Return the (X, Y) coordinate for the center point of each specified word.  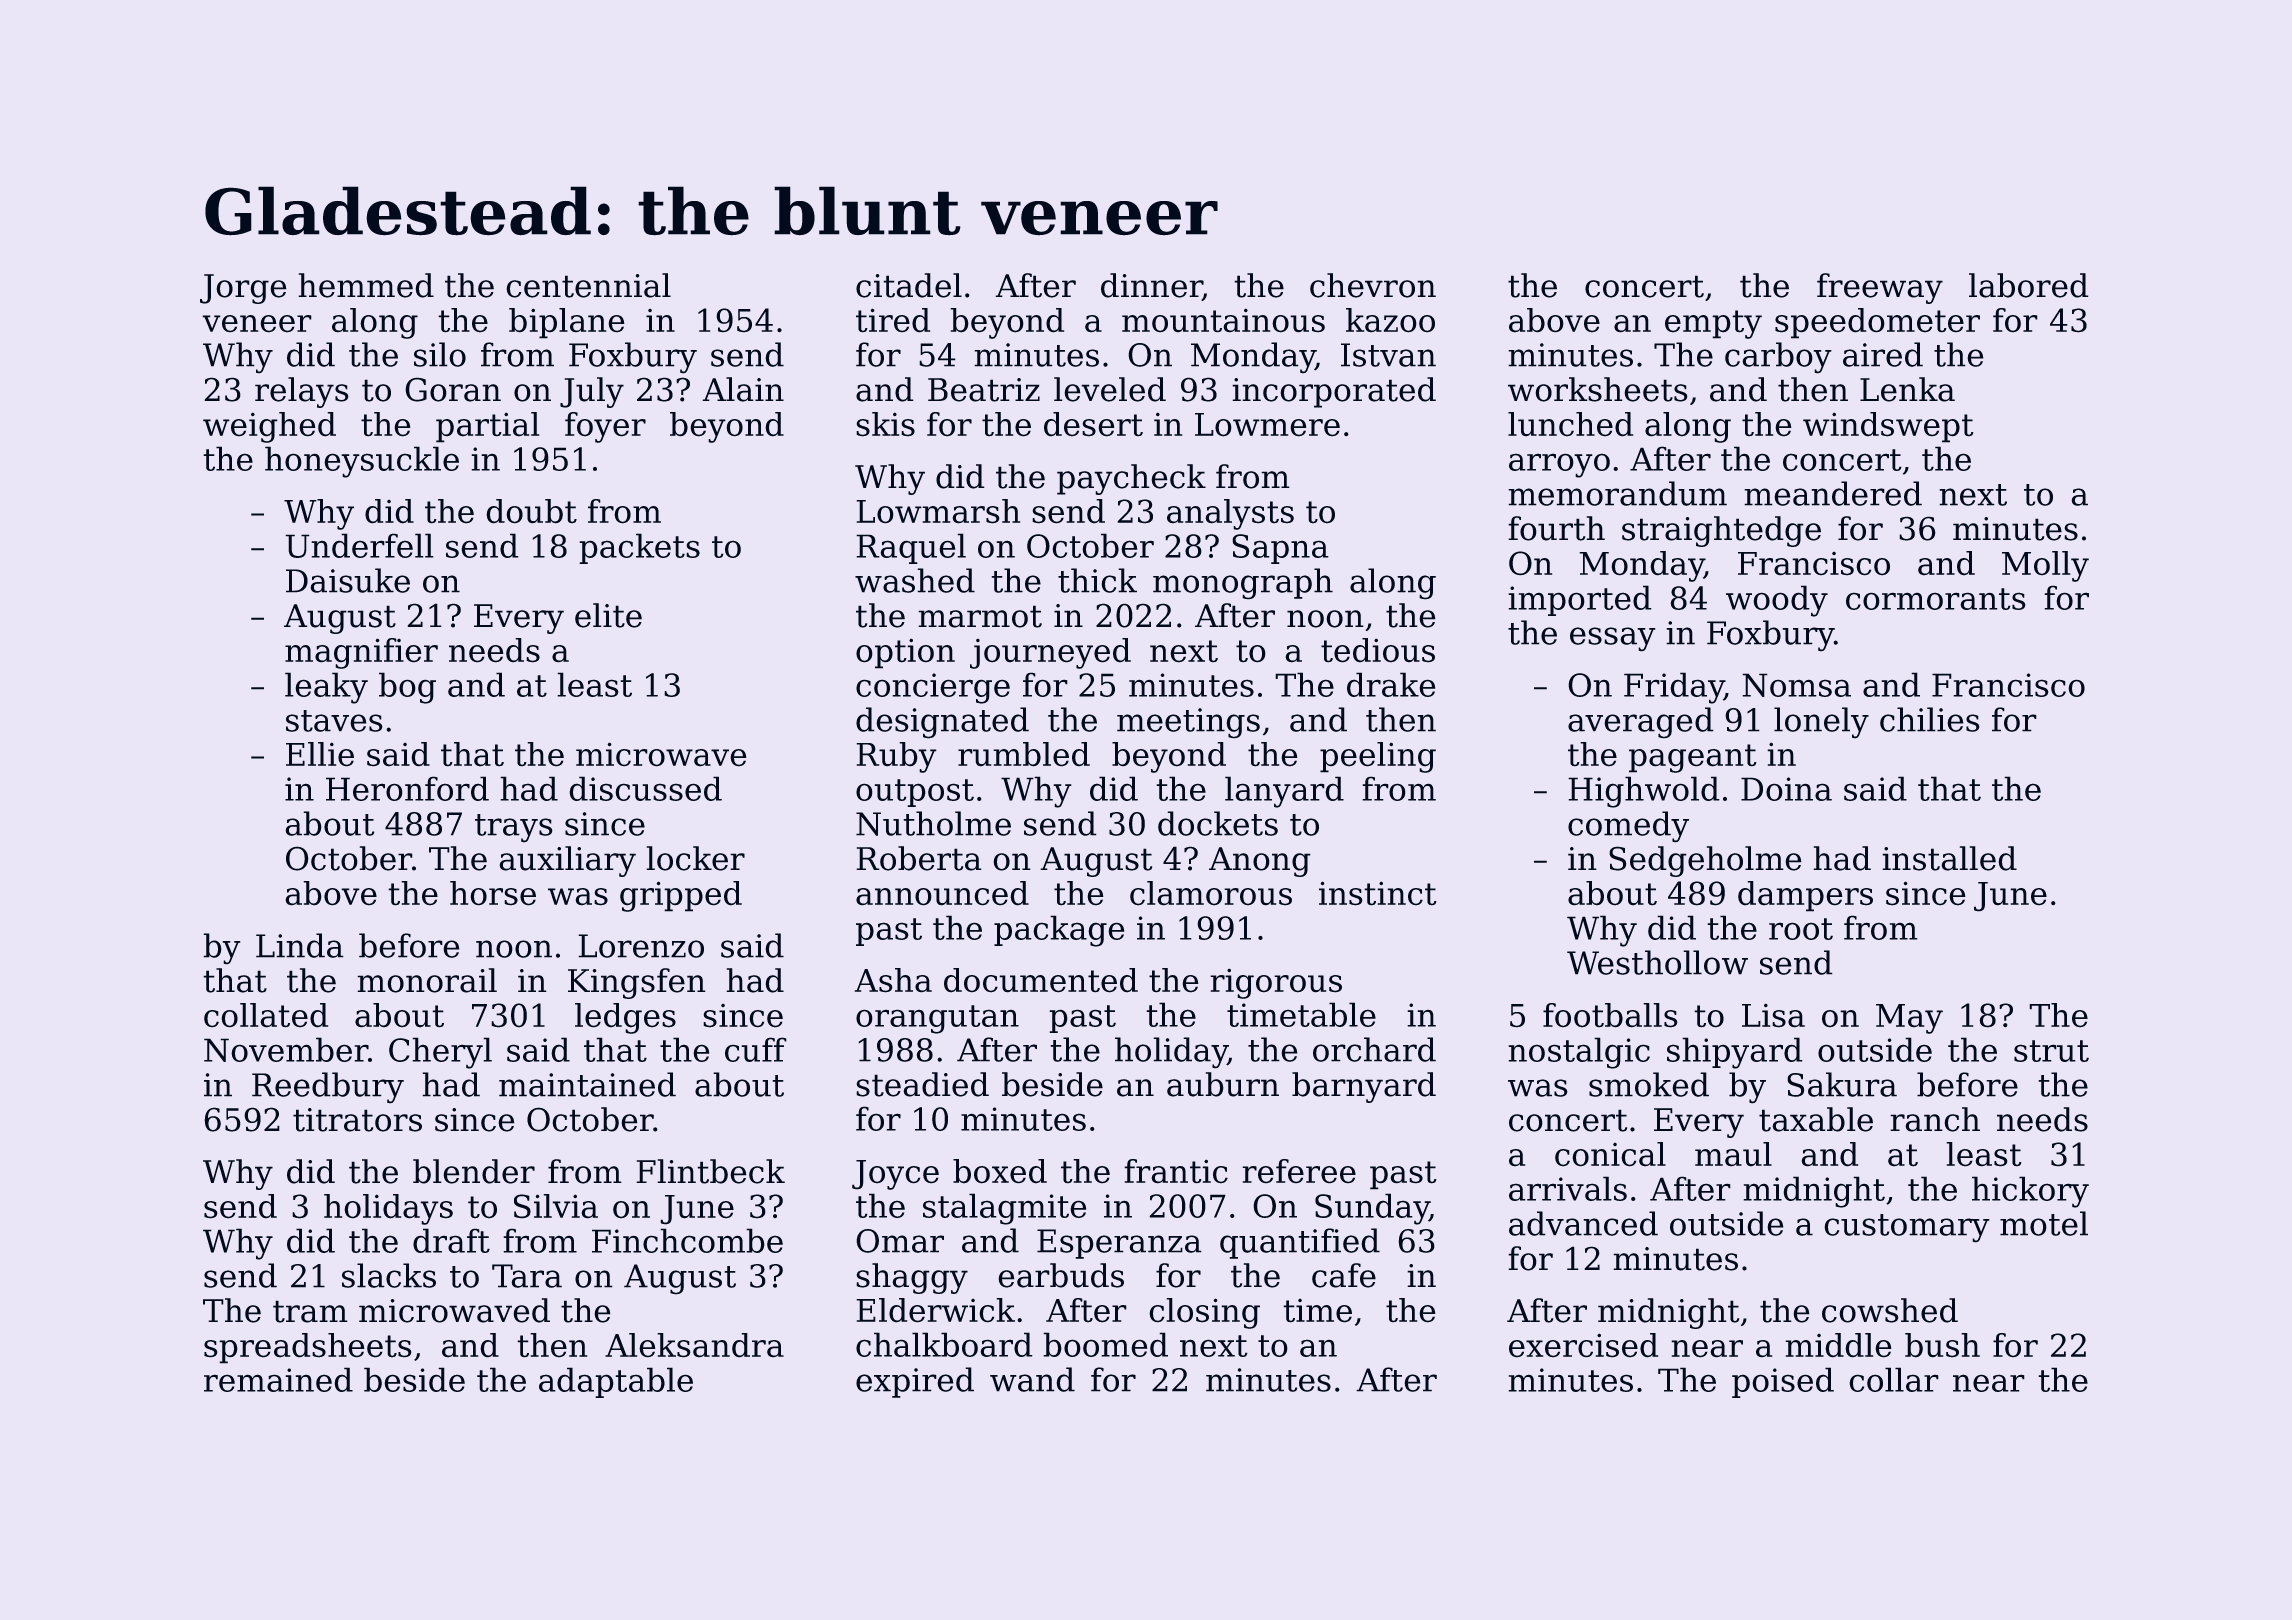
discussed (645, 788)
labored (2029, 285)
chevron (1373, 285)
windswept (1888, 427)
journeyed (1050, 653)
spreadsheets (308, 1348)
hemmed (366, 285)
